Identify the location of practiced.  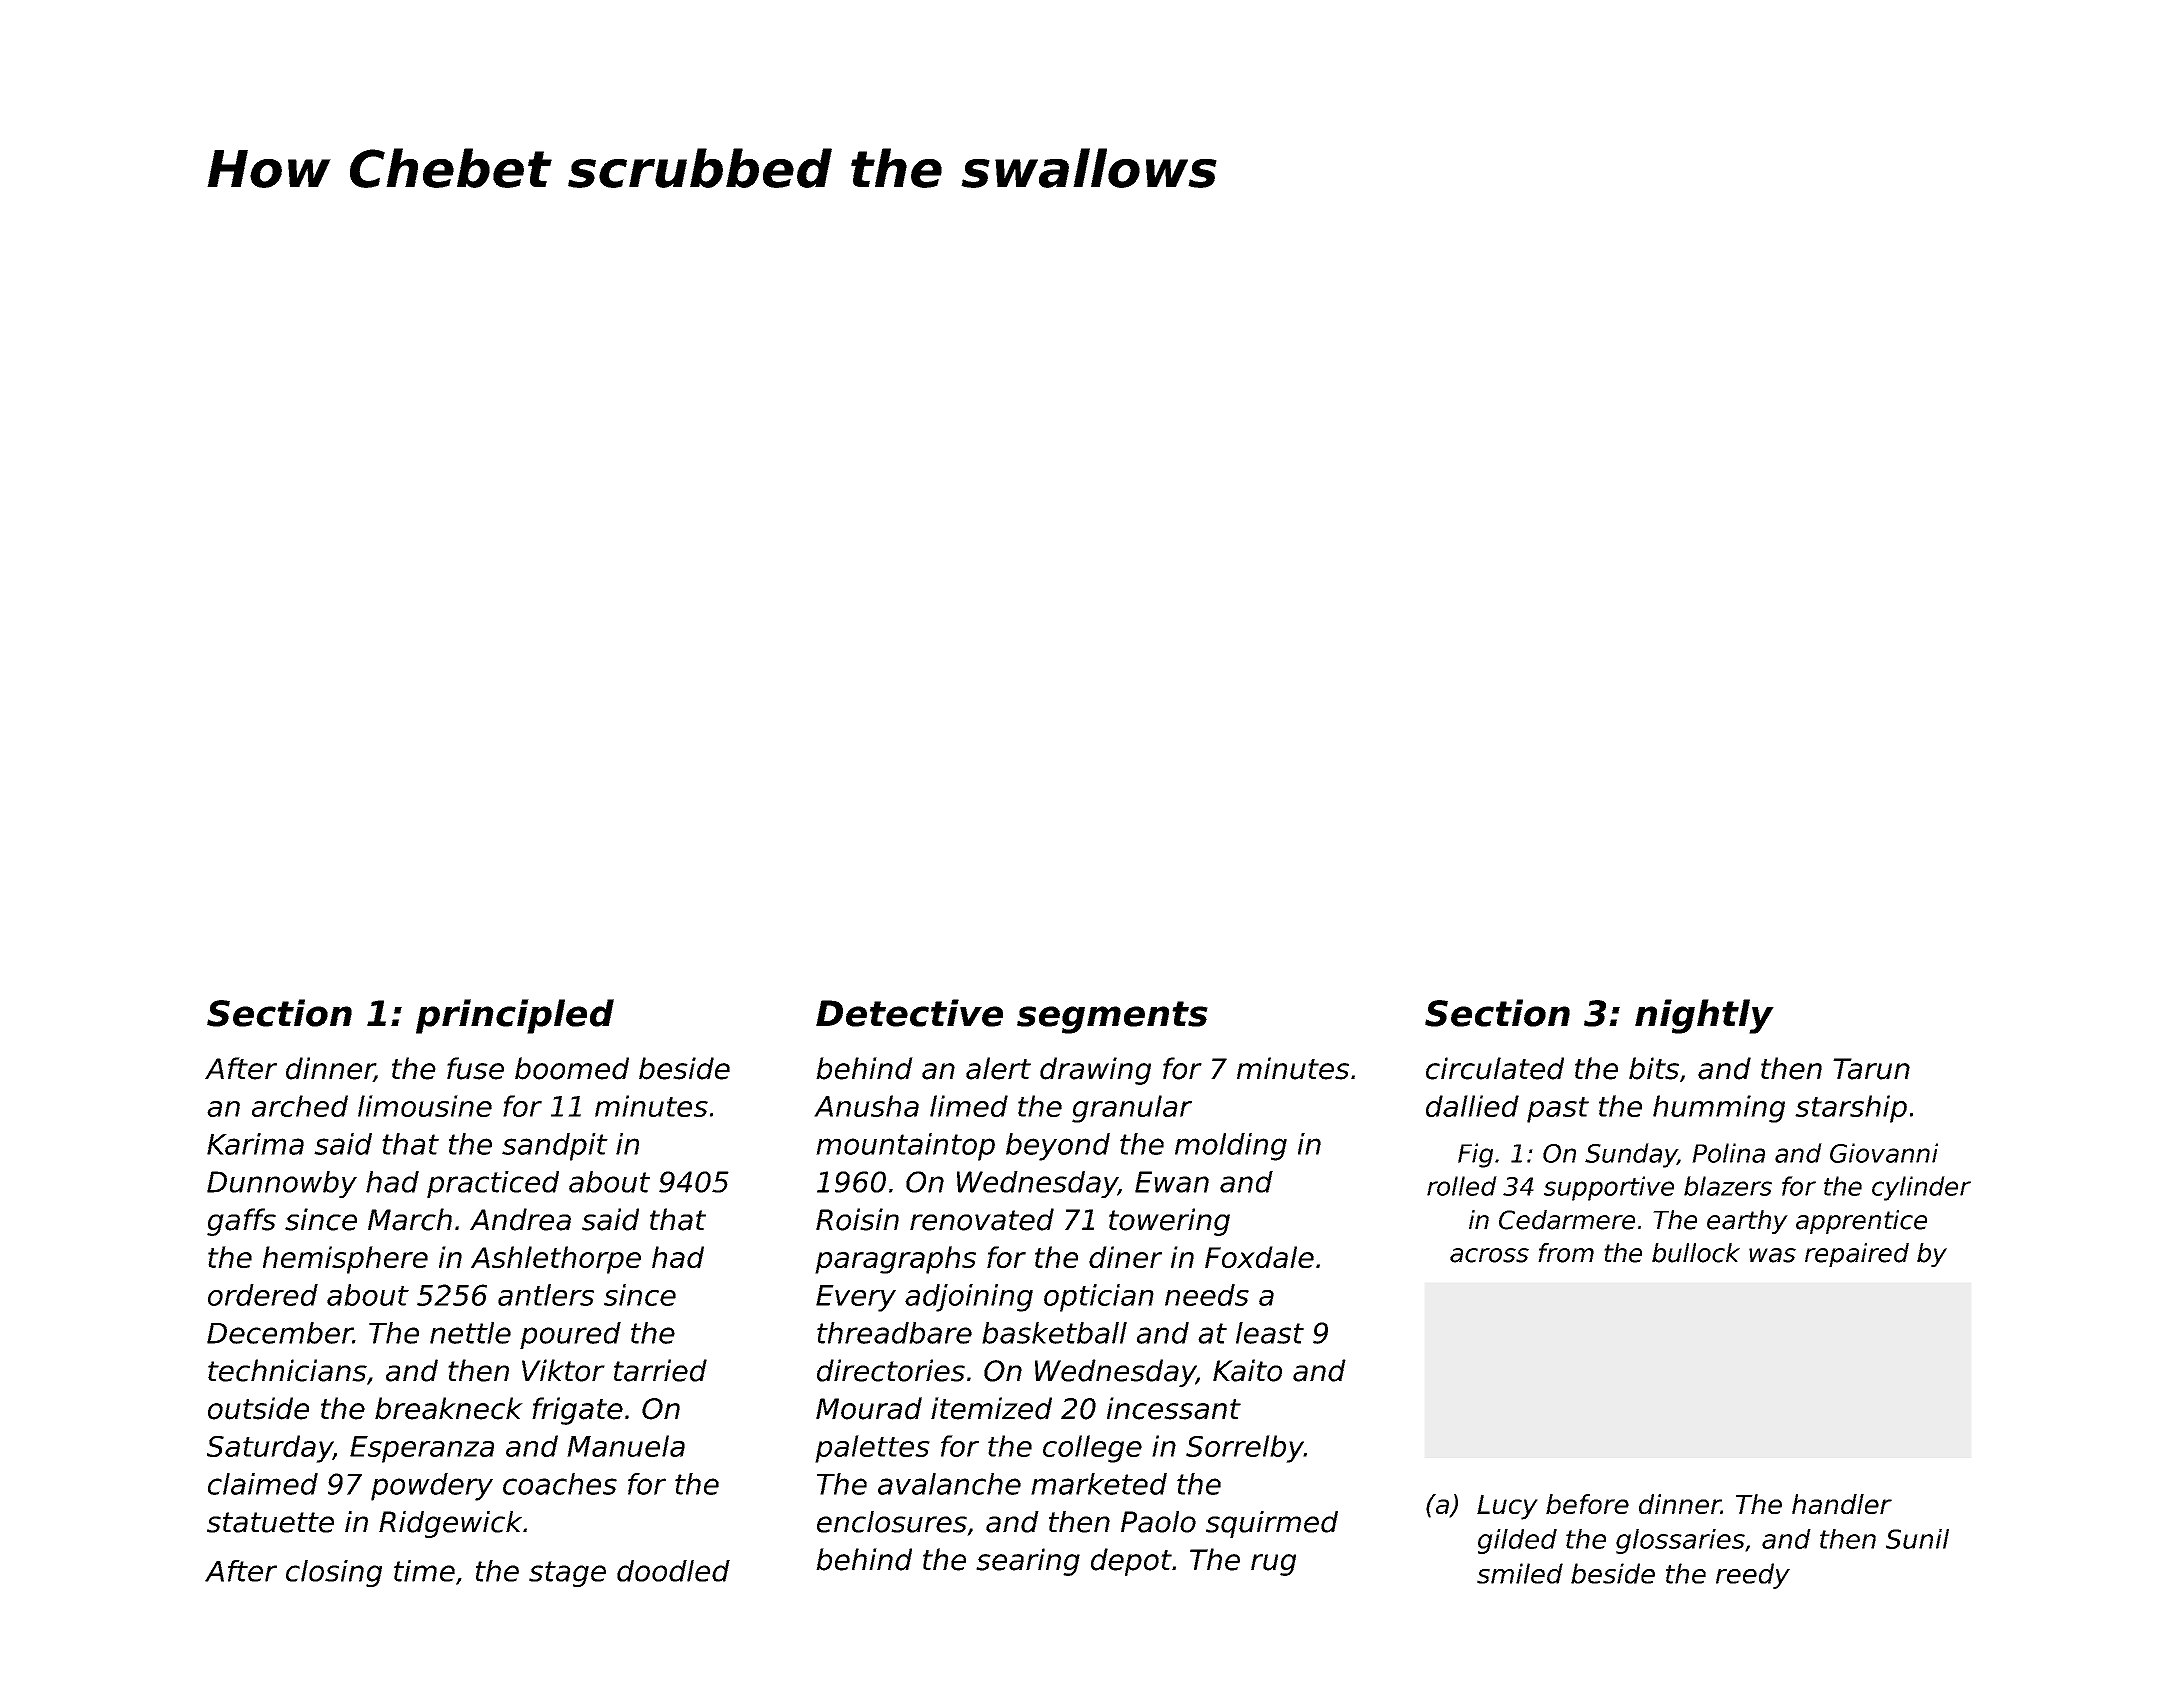
(493, 1184).
